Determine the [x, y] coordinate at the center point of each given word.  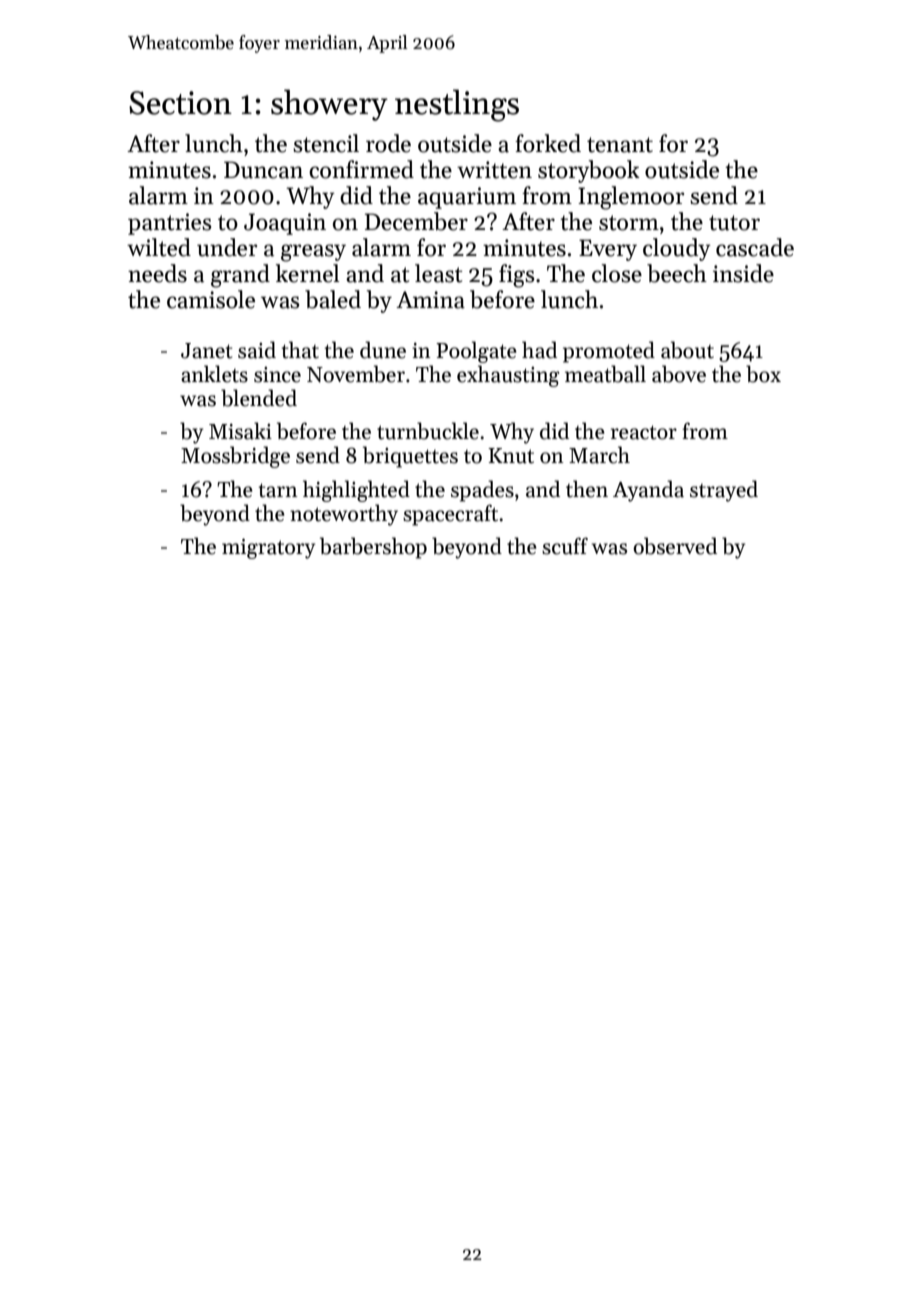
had [539, 350]
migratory [268, 548]
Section [180, 103]
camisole [211, 299]
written [494, 170]
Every [608, 250]
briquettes [410, 457]
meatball [605, 374]
